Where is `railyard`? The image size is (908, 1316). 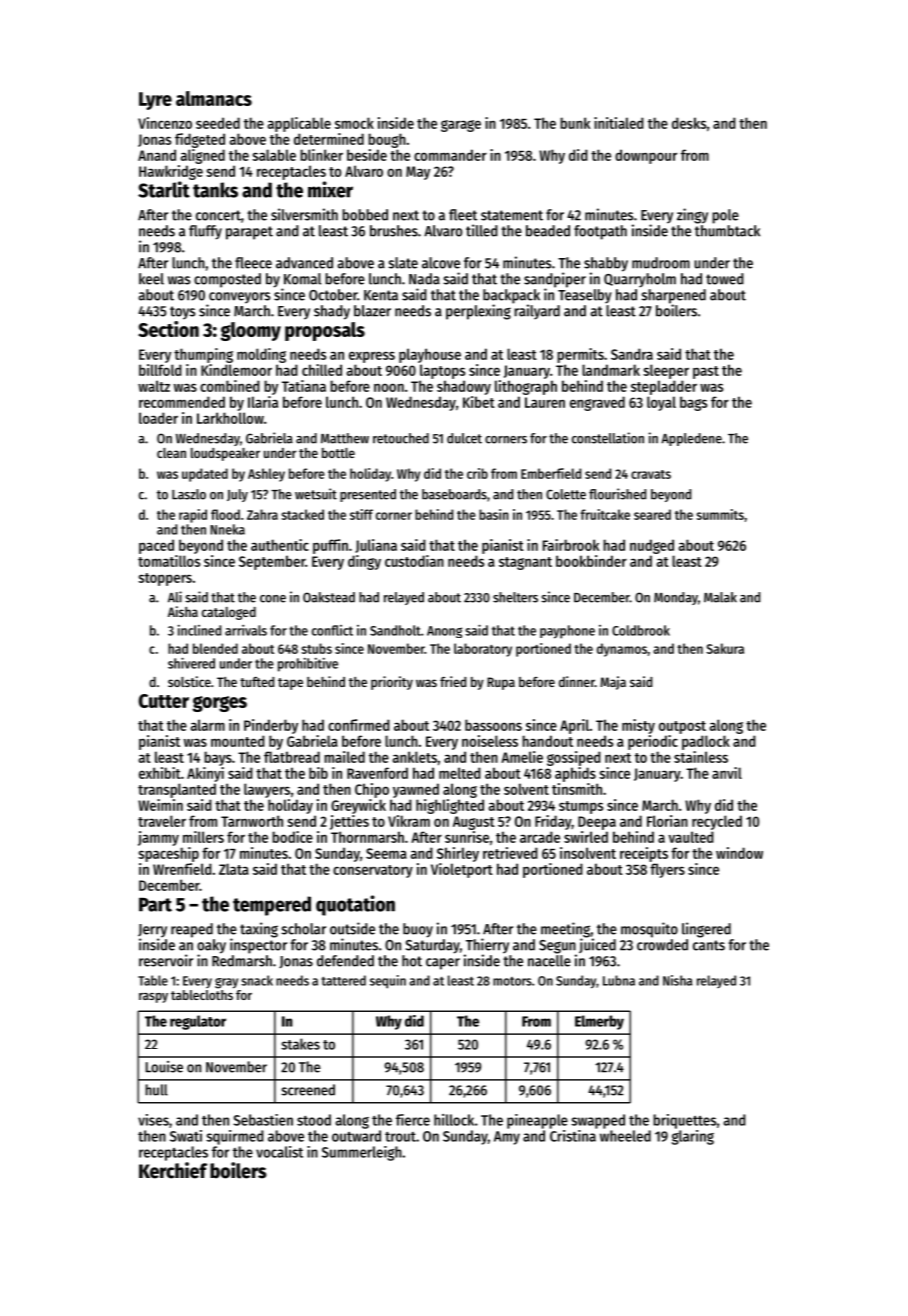
railyard is located at coordinates (537, 312).
